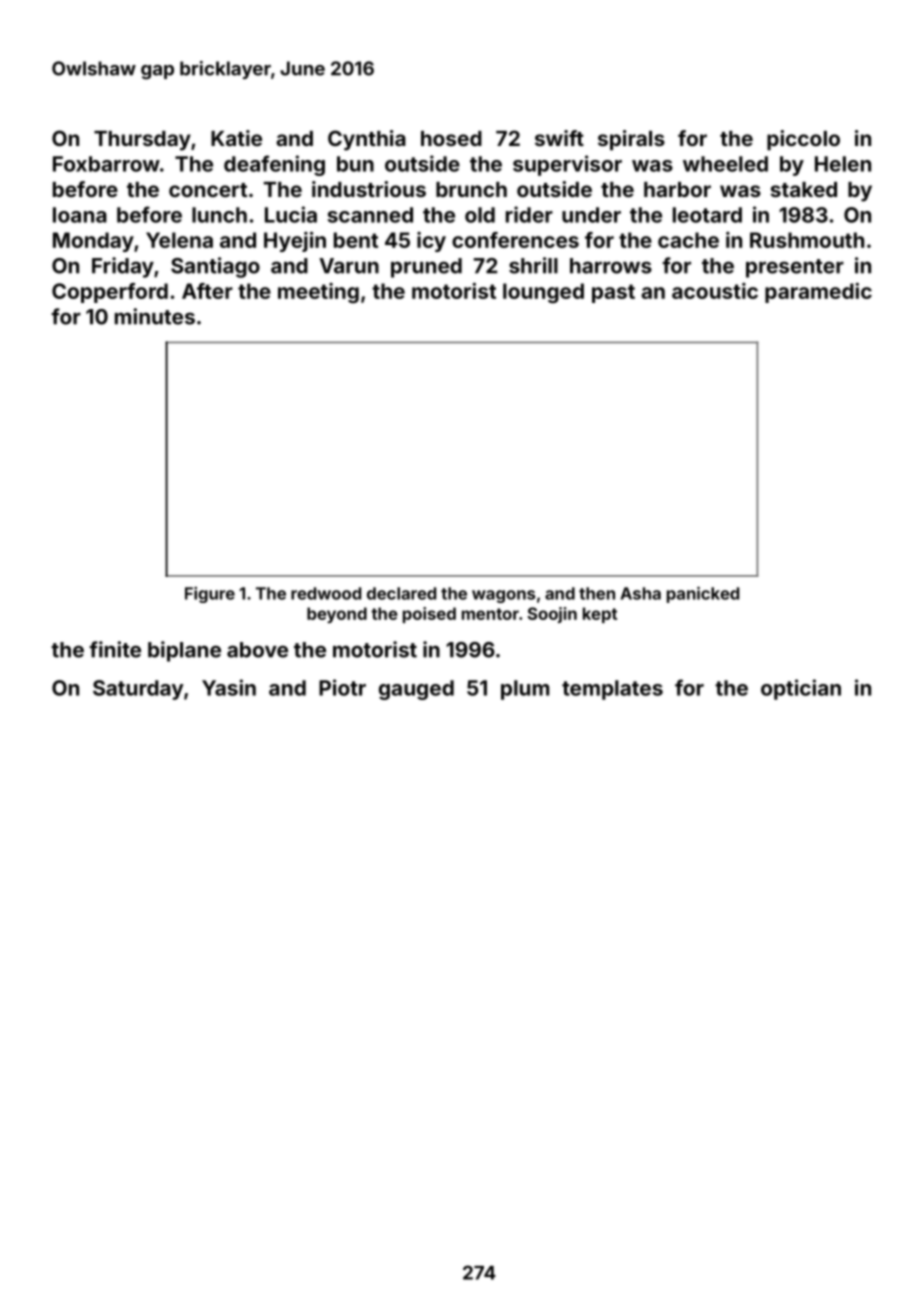 The height and width of the image is (1314, 924). What do you see at coordinates (138, 690) in the image?
I see `Saturday` at bounding box center [138, 690].
